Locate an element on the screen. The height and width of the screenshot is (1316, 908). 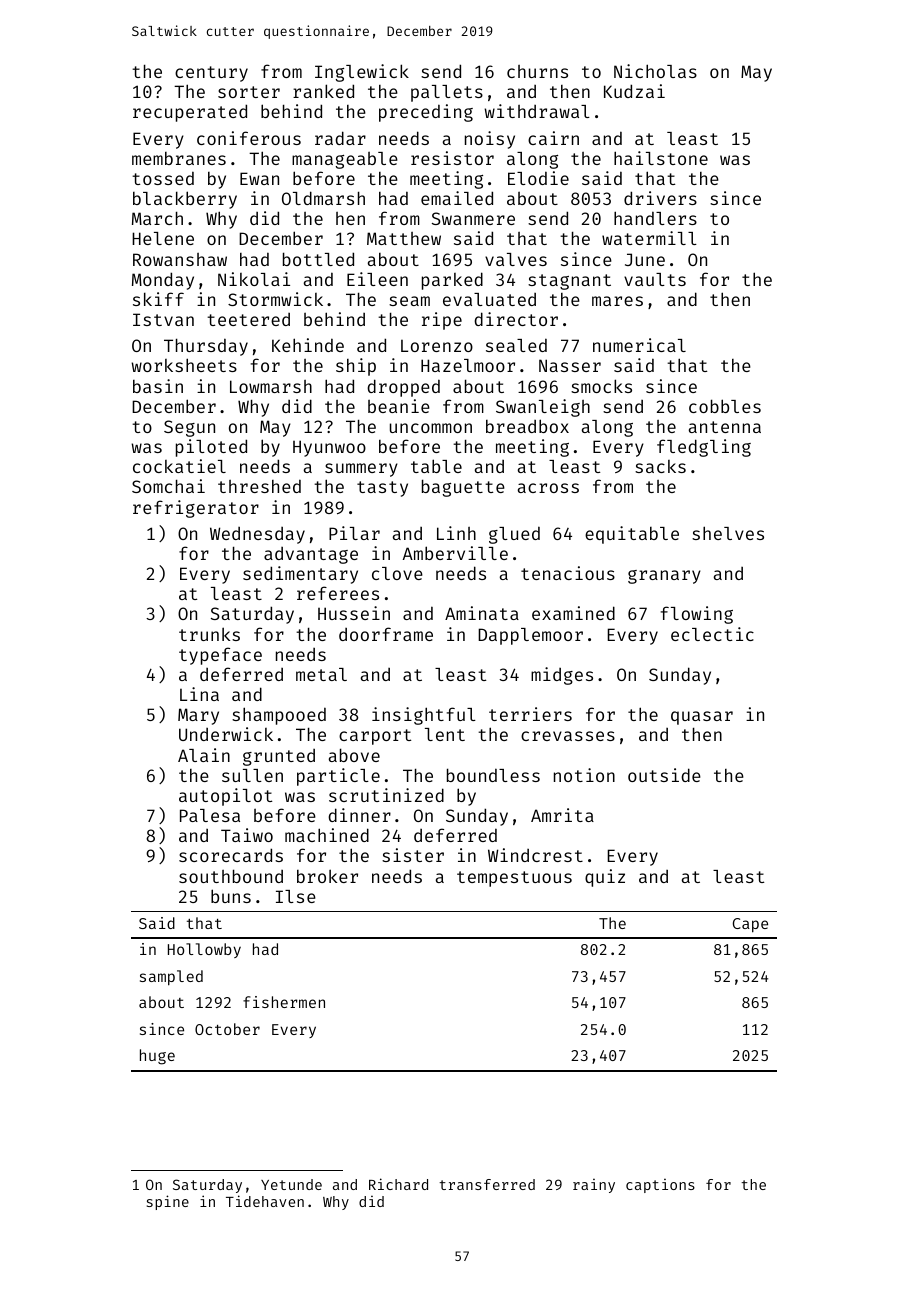
handlers is located at coordinates (655, 218).
